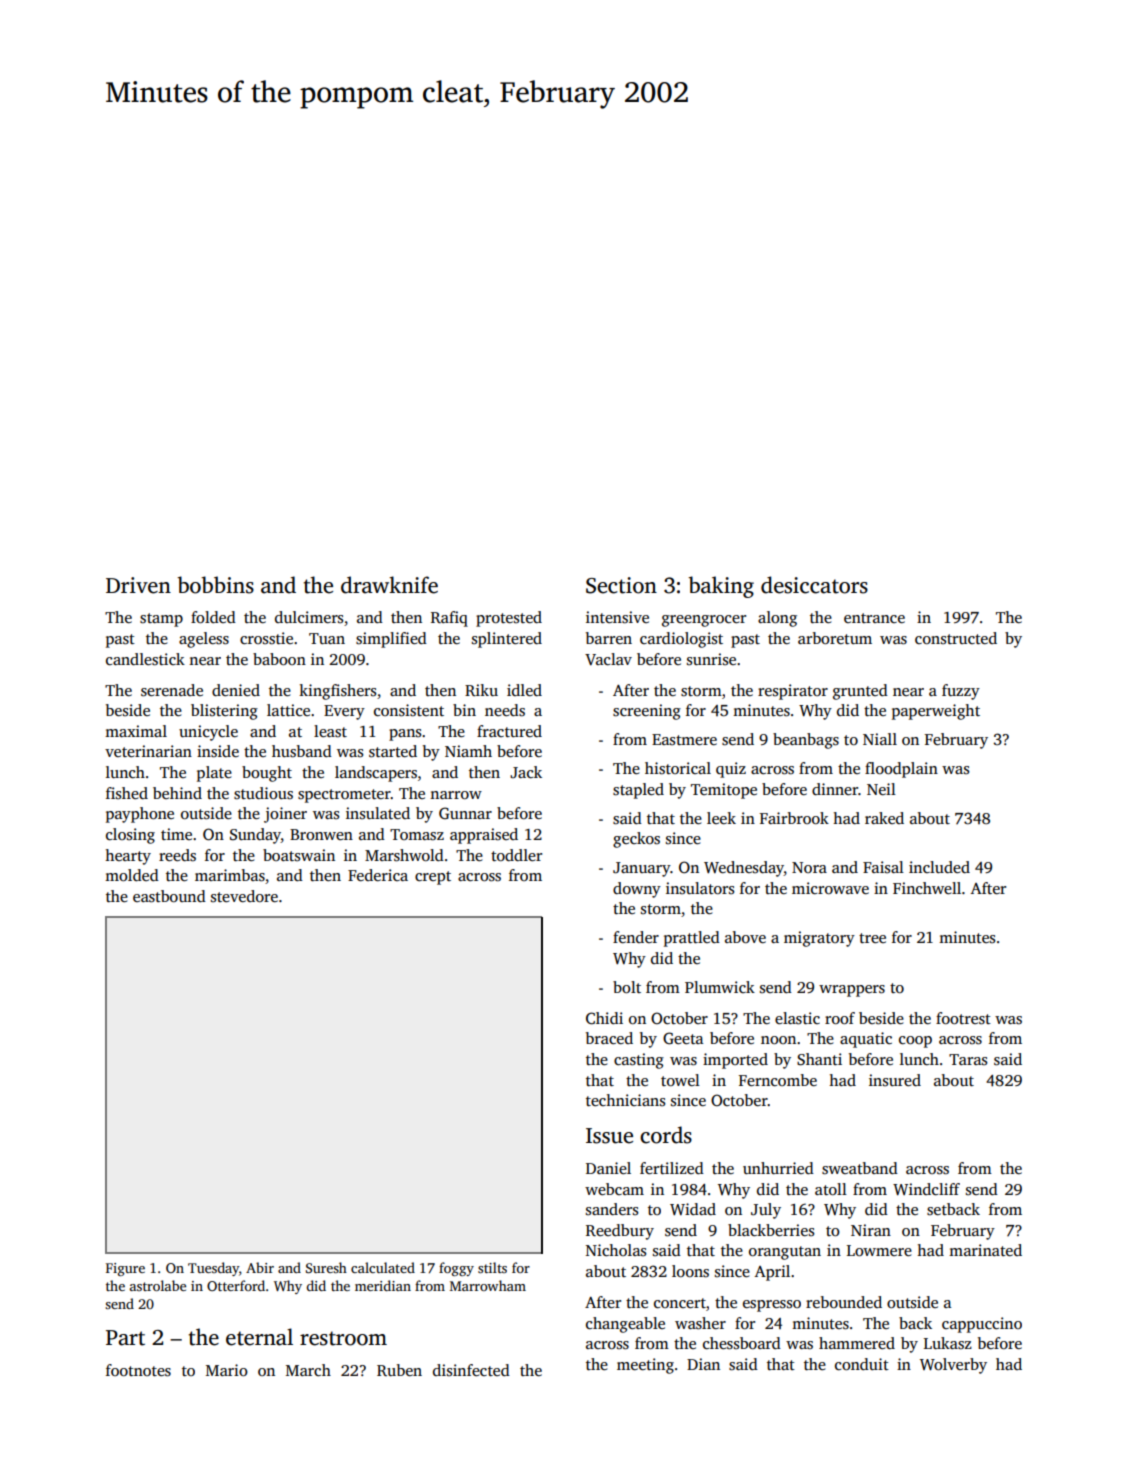 The image size is (1128, 1460). I want to click on Abir, so click(260, 1267).
